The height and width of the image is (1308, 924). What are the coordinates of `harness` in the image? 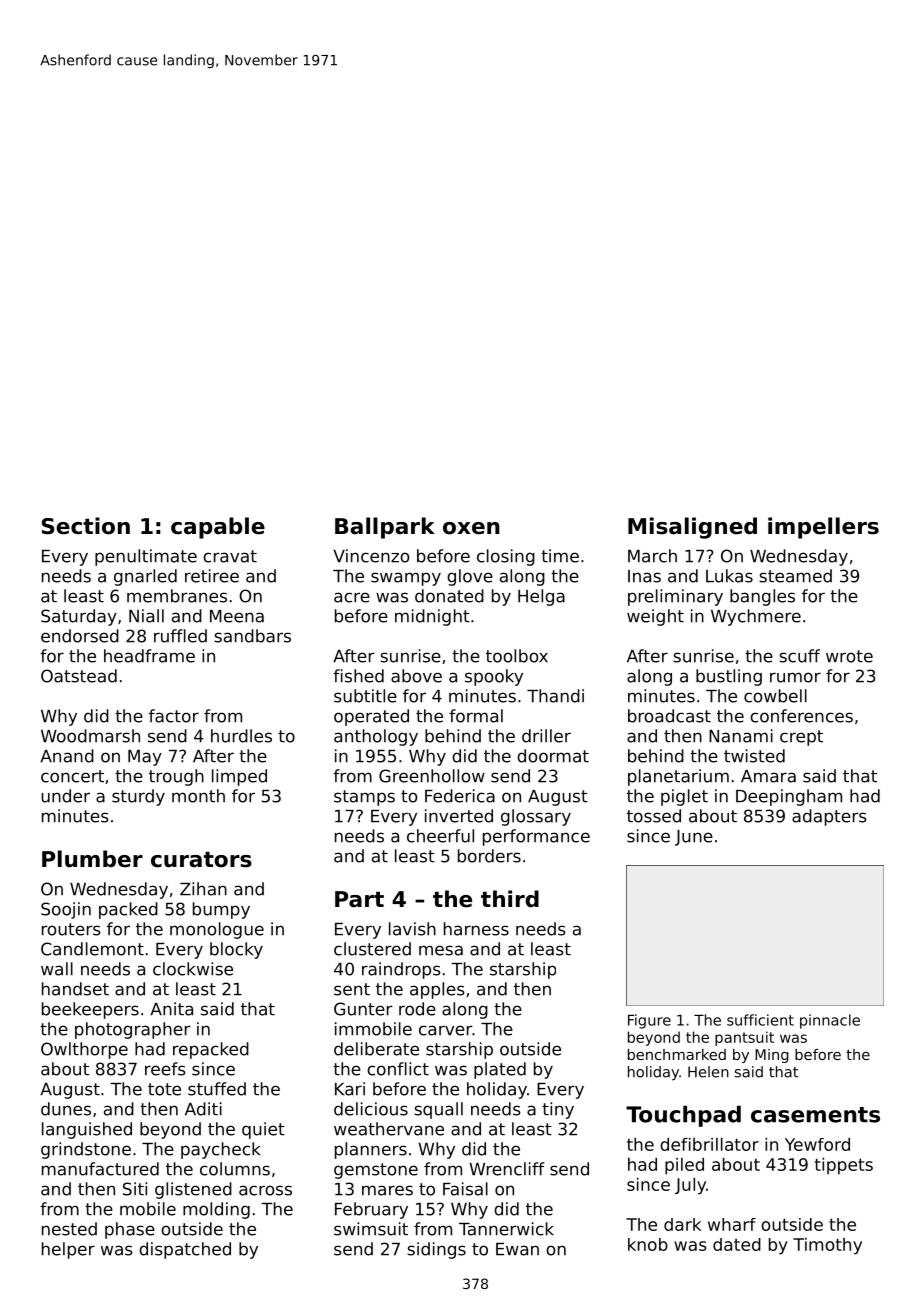 It's located at (476, 929).
